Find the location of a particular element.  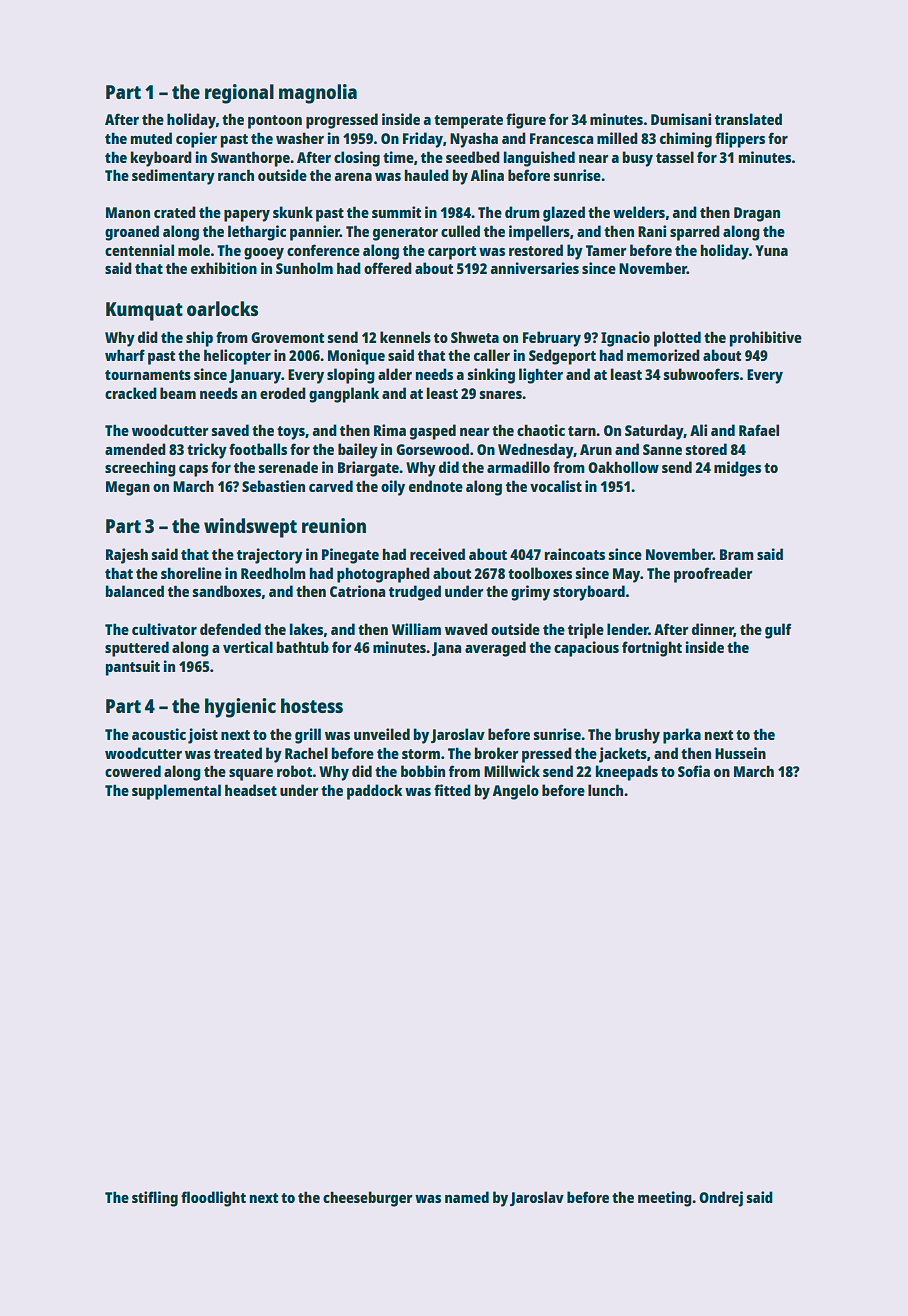

supplemental is located at coordinates (176, 792).
